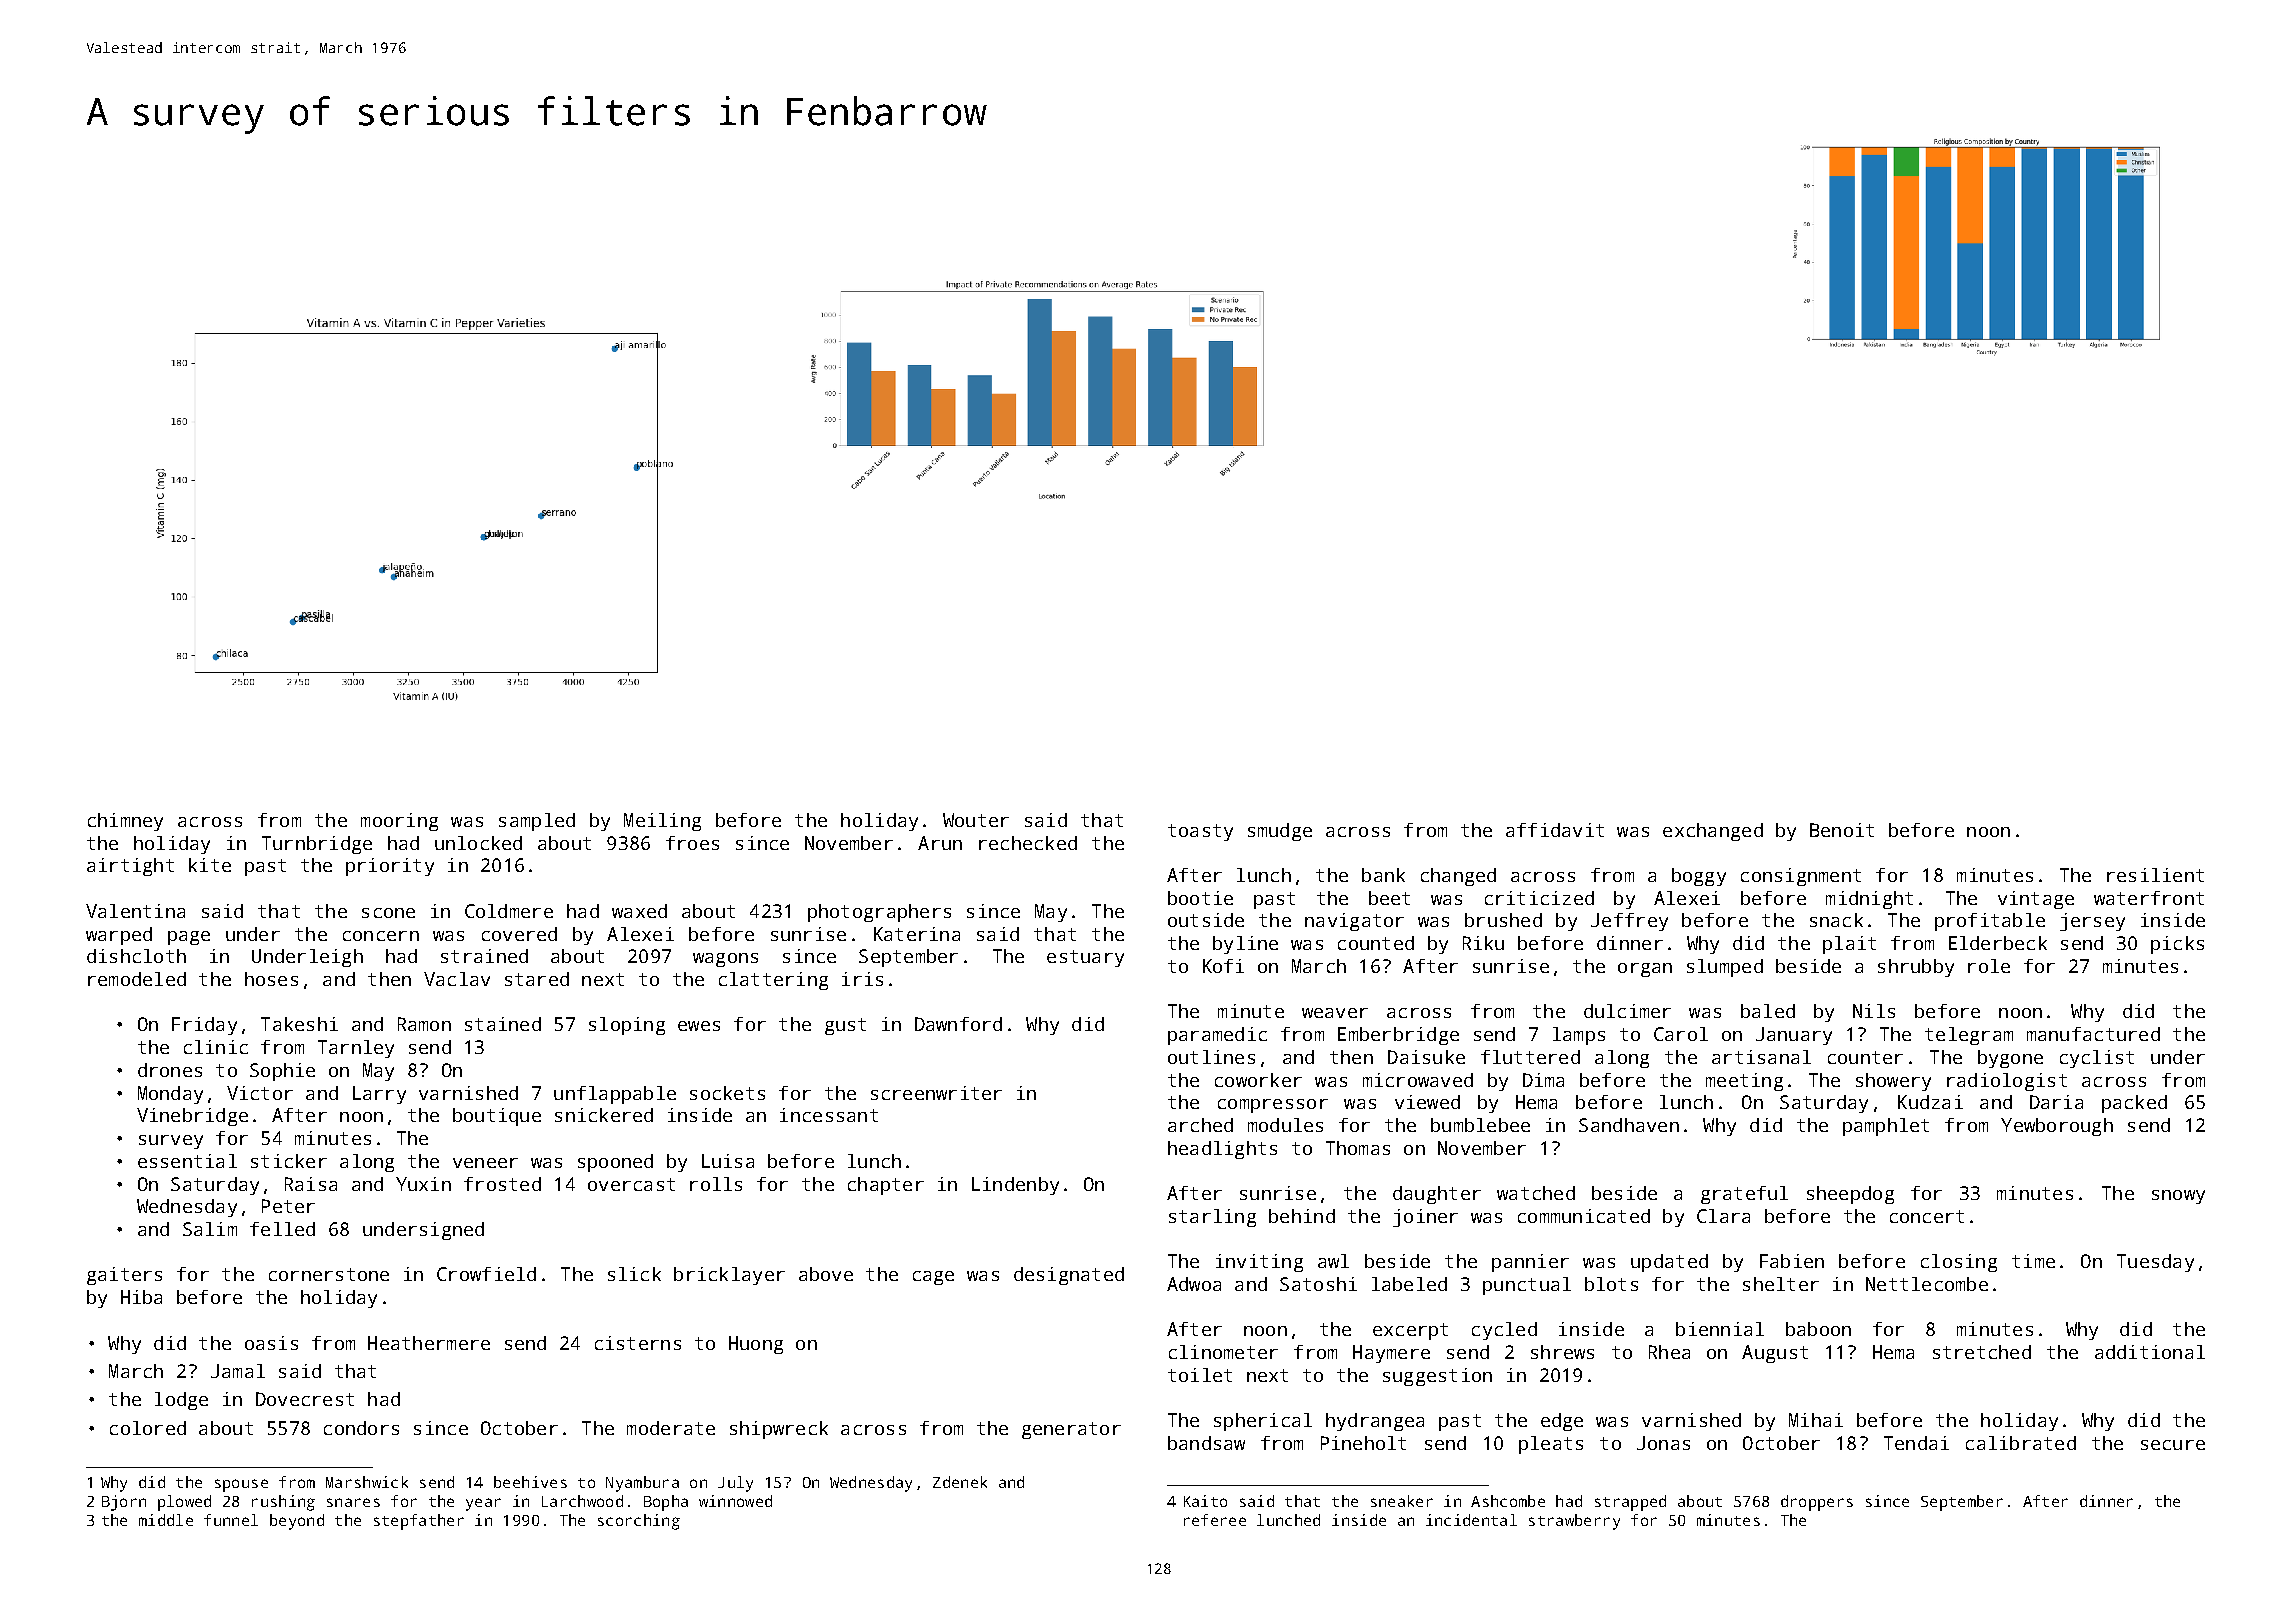 The height and width of the image is (1621, 2292). Describe the element at coordinates (329, 1274) in the image. I see `cornerstone` at that location.
